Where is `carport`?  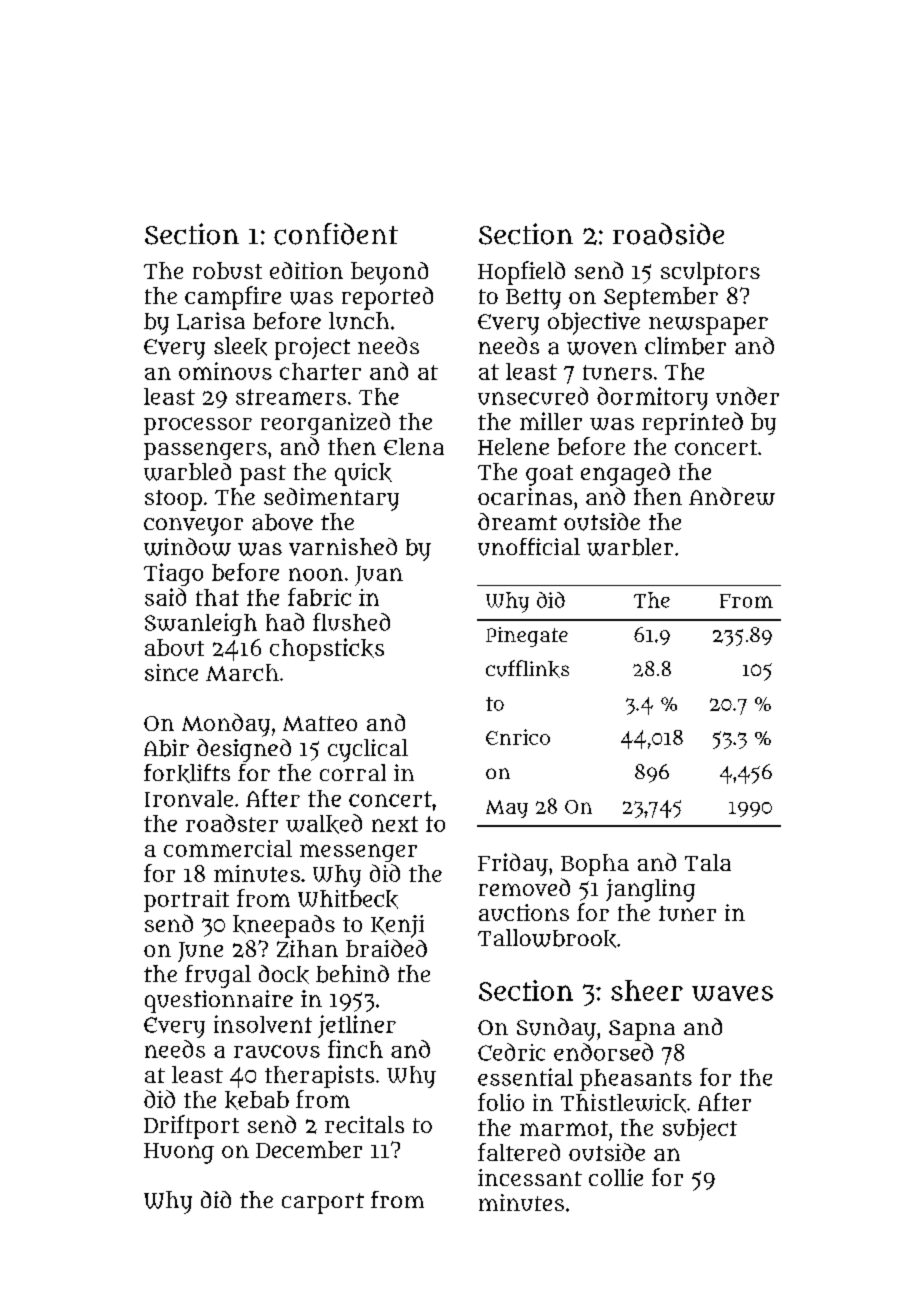
carport is located at coordinates (323, 1203).
